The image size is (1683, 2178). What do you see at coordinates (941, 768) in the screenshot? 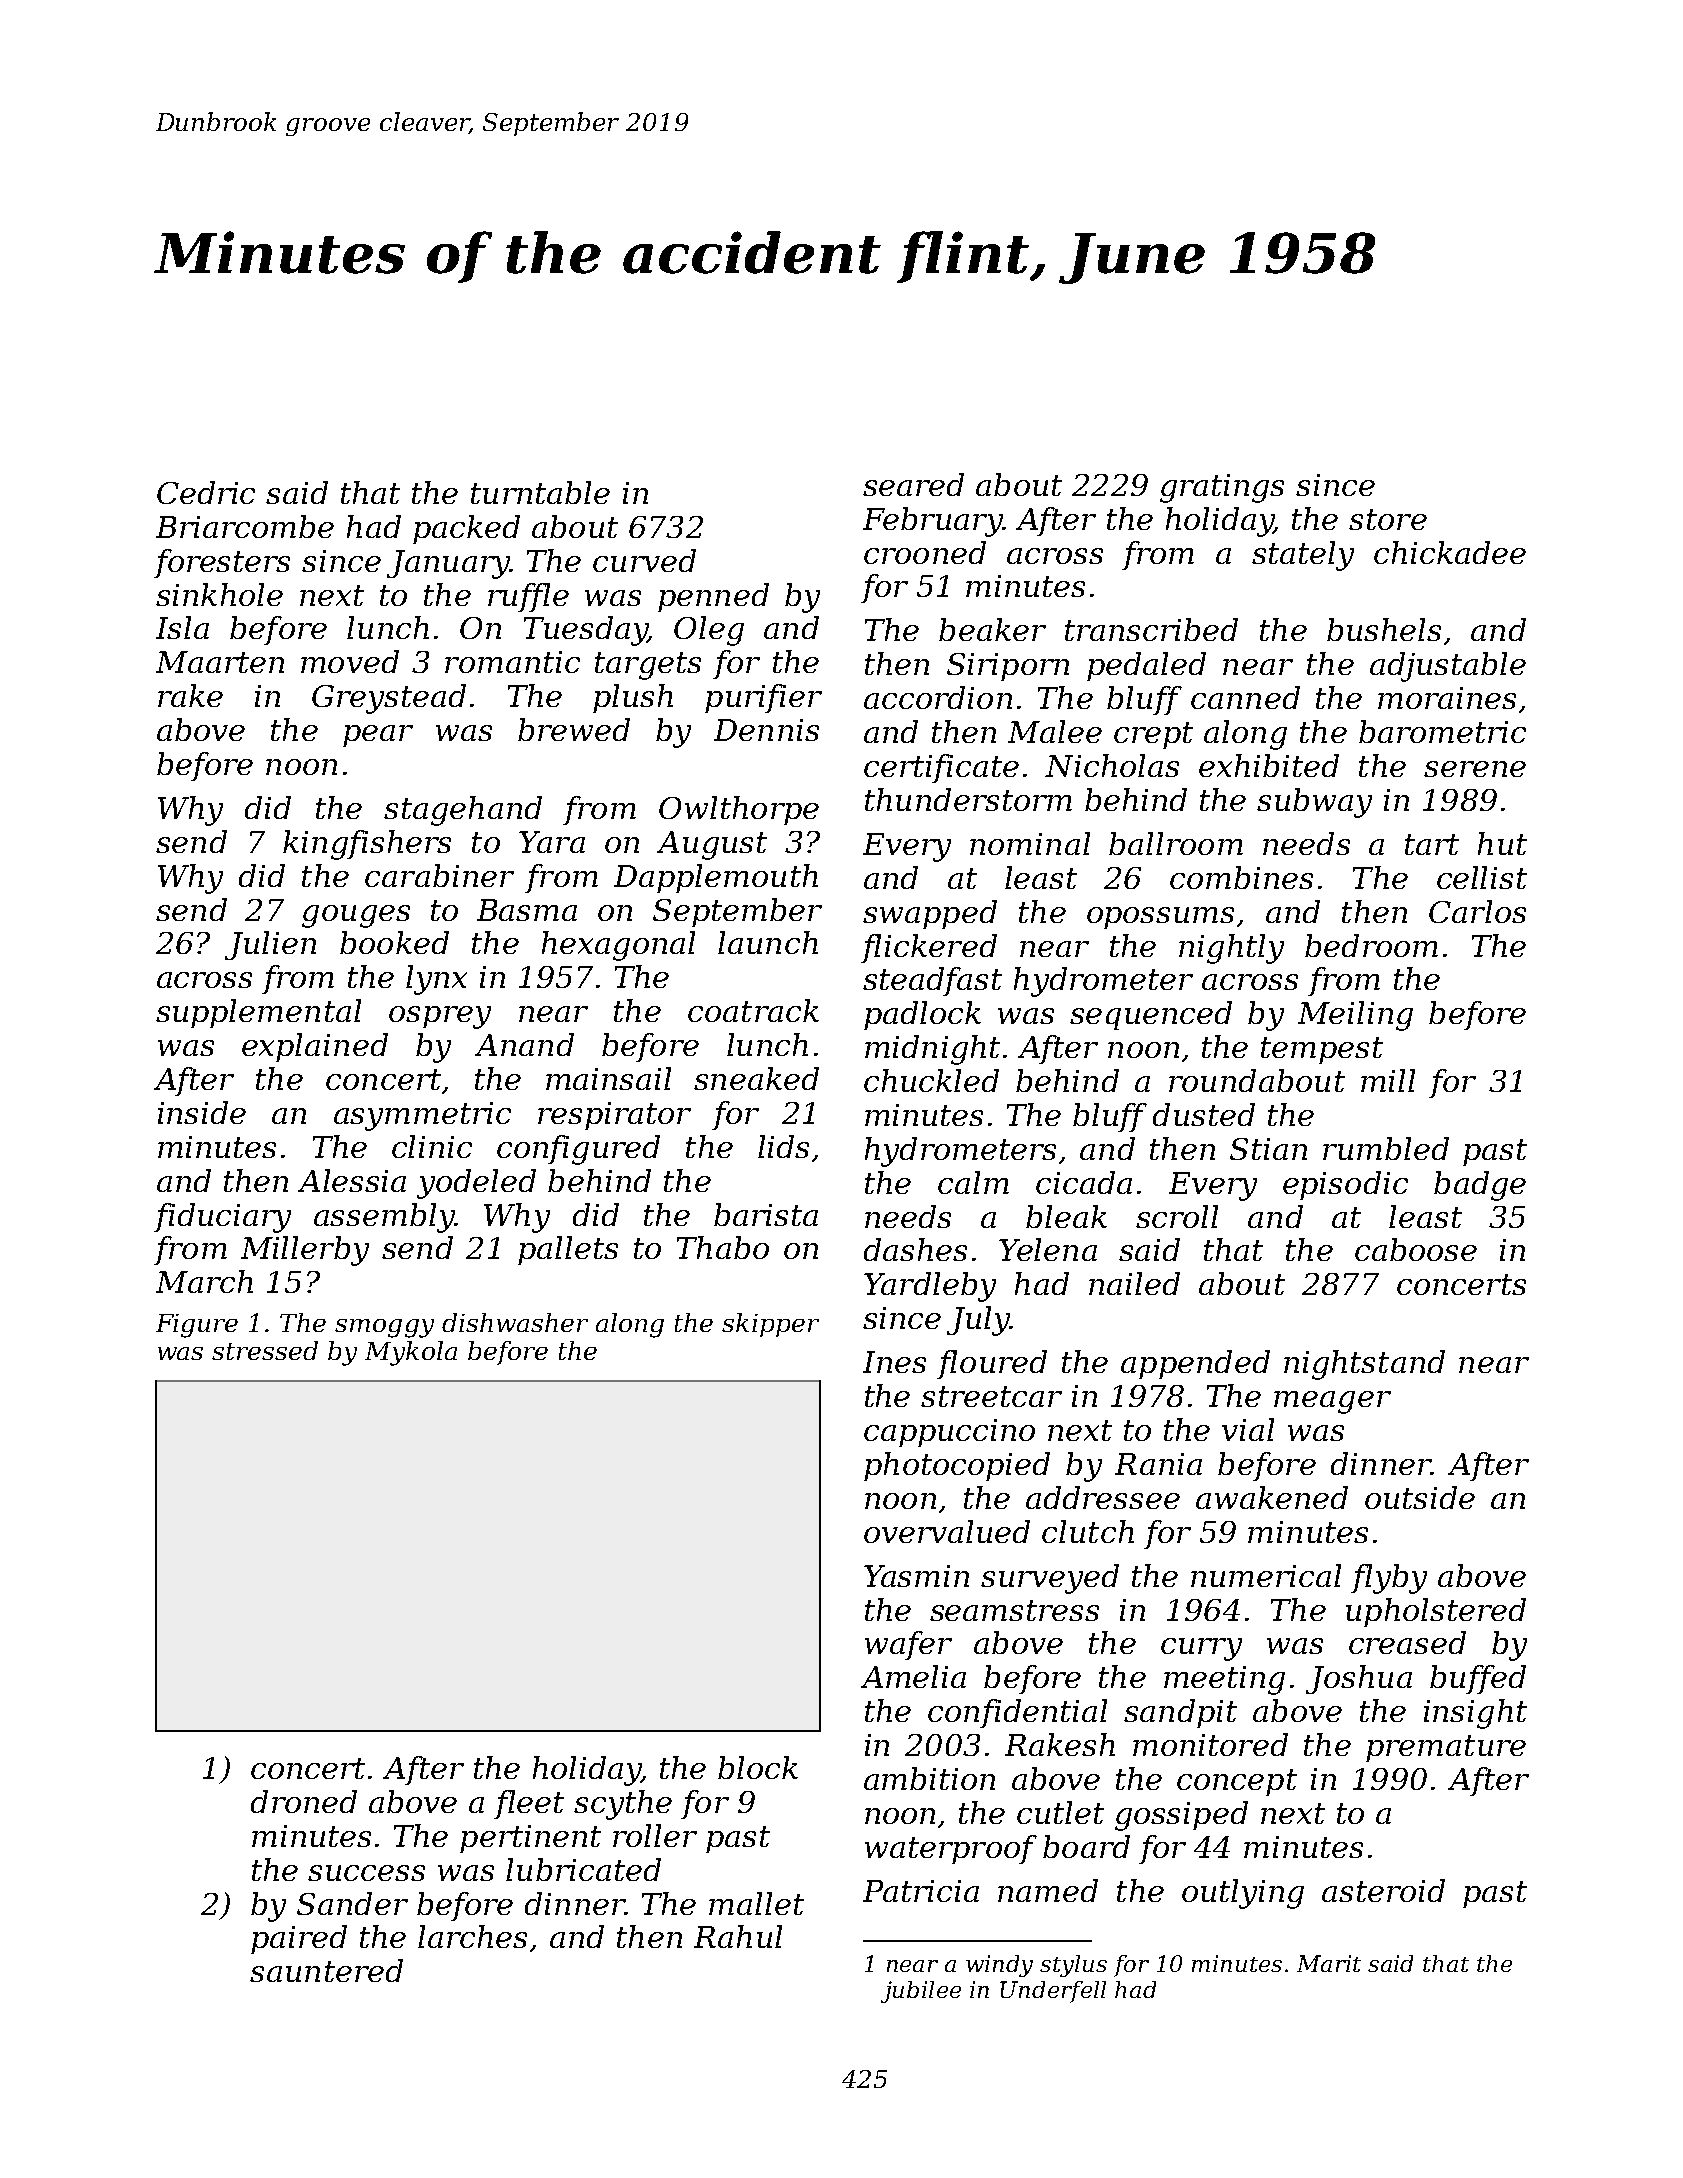
I see `certificate` at bounding box center [941, 768].
